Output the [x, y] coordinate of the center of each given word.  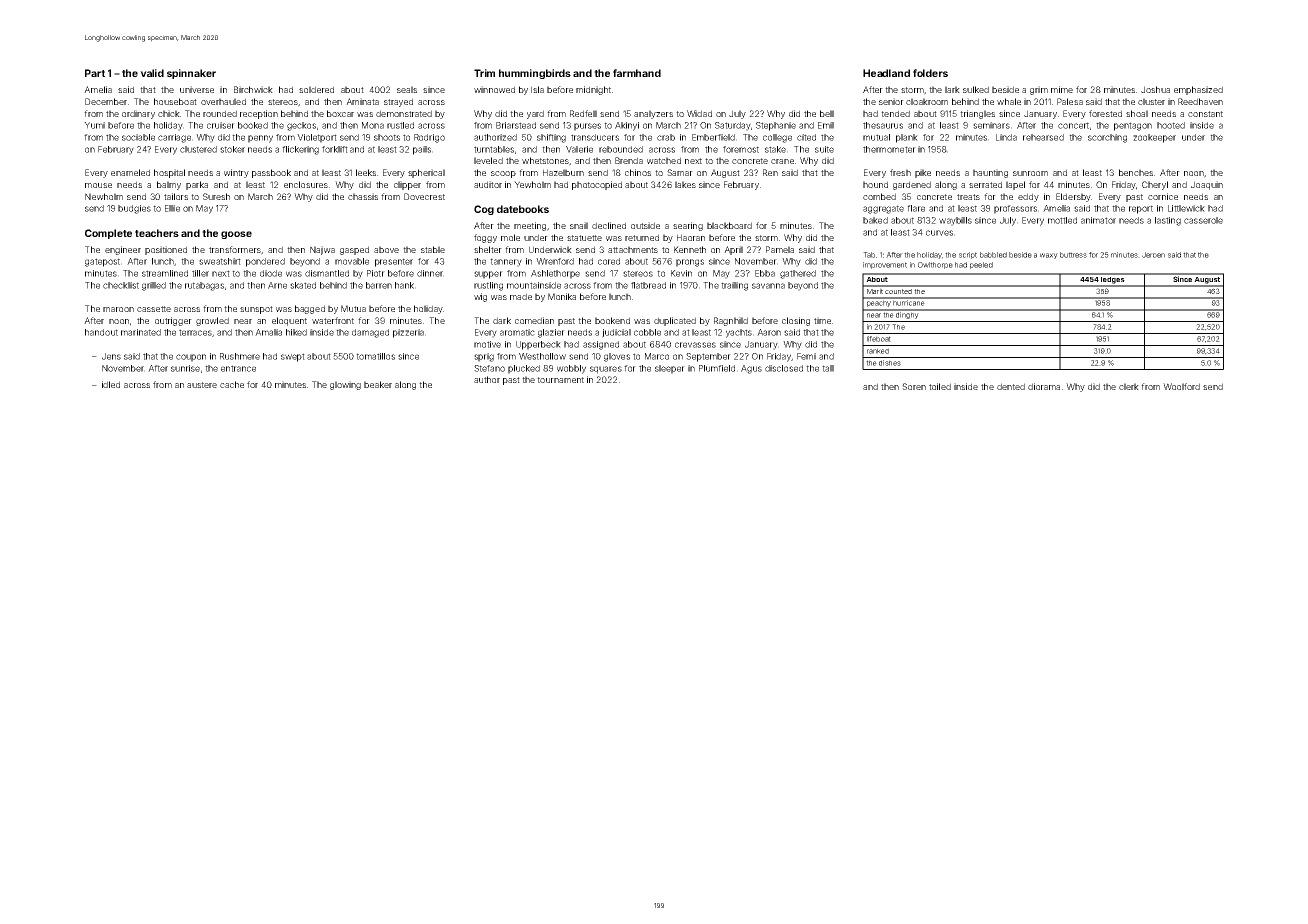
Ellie [172, 208]
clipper [407, 185]
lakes [685, 184]
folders [930, 73]
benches [1136, 172]
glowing [345, 385]
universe [197, 89]
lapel [1015, 185]
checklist [121, 285]
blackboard [729, 225]
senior [891, 101]
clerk [1129, 386]
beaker [378, 384]
